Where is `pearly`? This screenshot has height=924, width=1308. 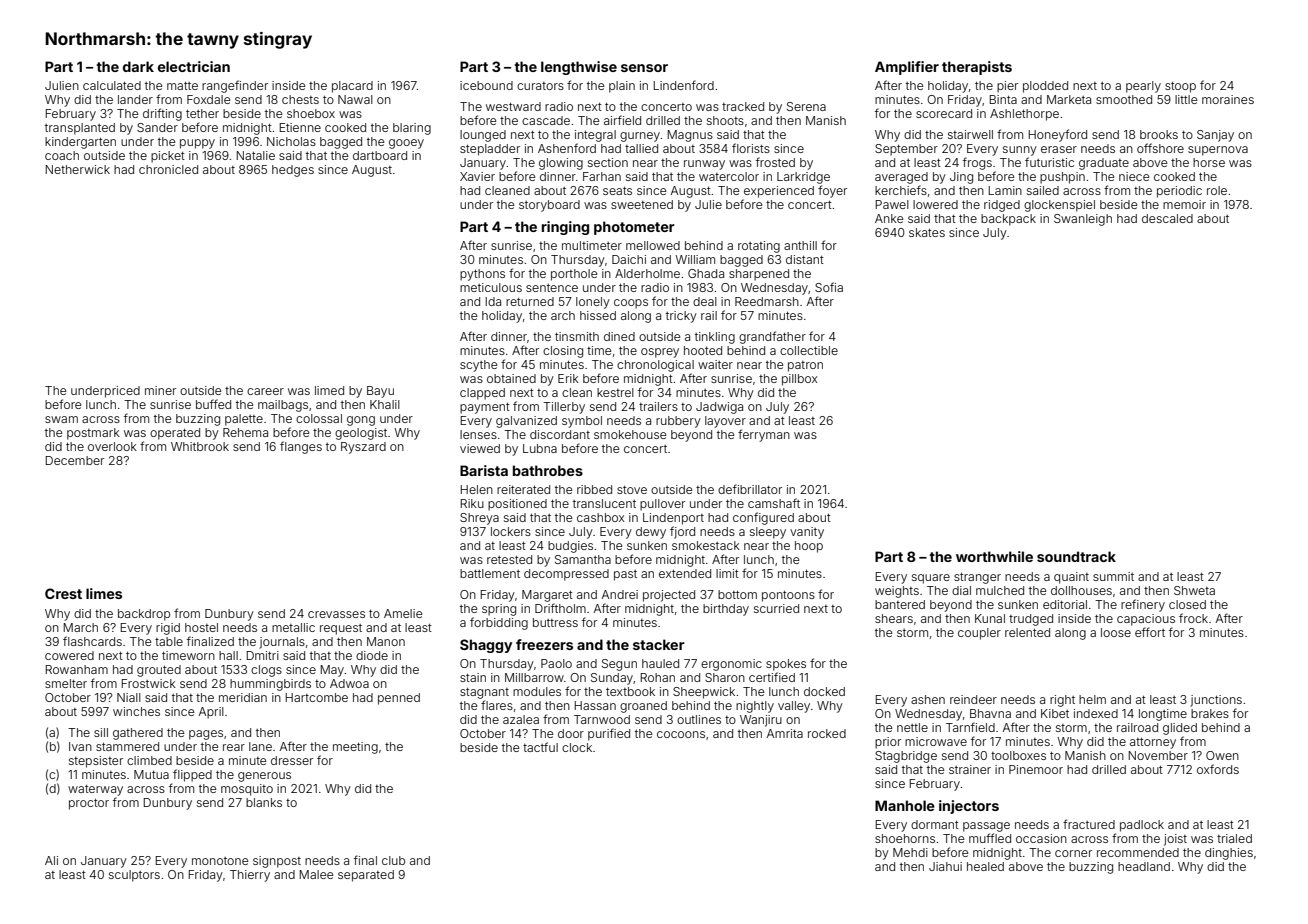
pearly is located at coordinates (1143, 87).
